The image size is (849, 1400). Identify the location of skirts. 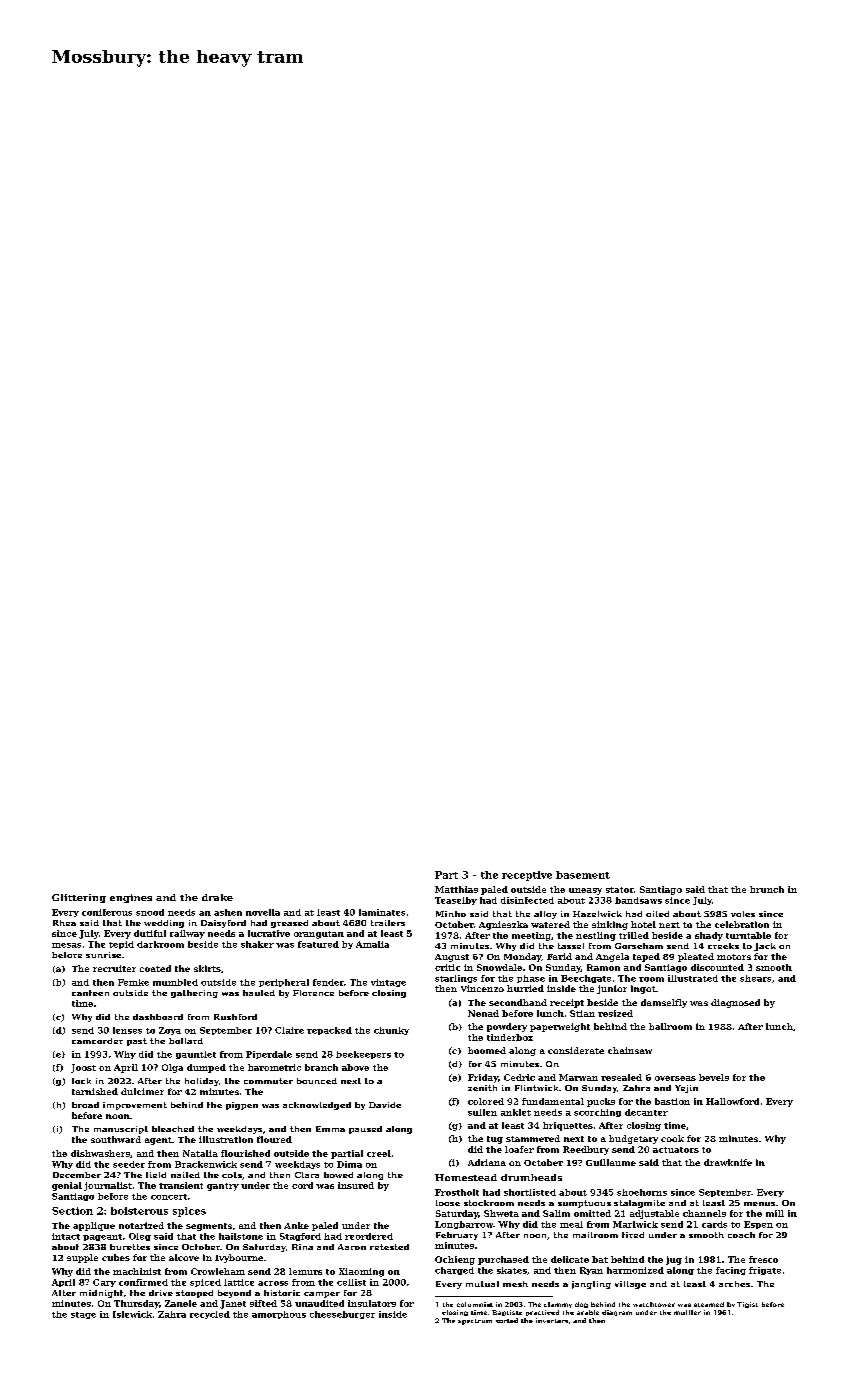
(207, 968).
